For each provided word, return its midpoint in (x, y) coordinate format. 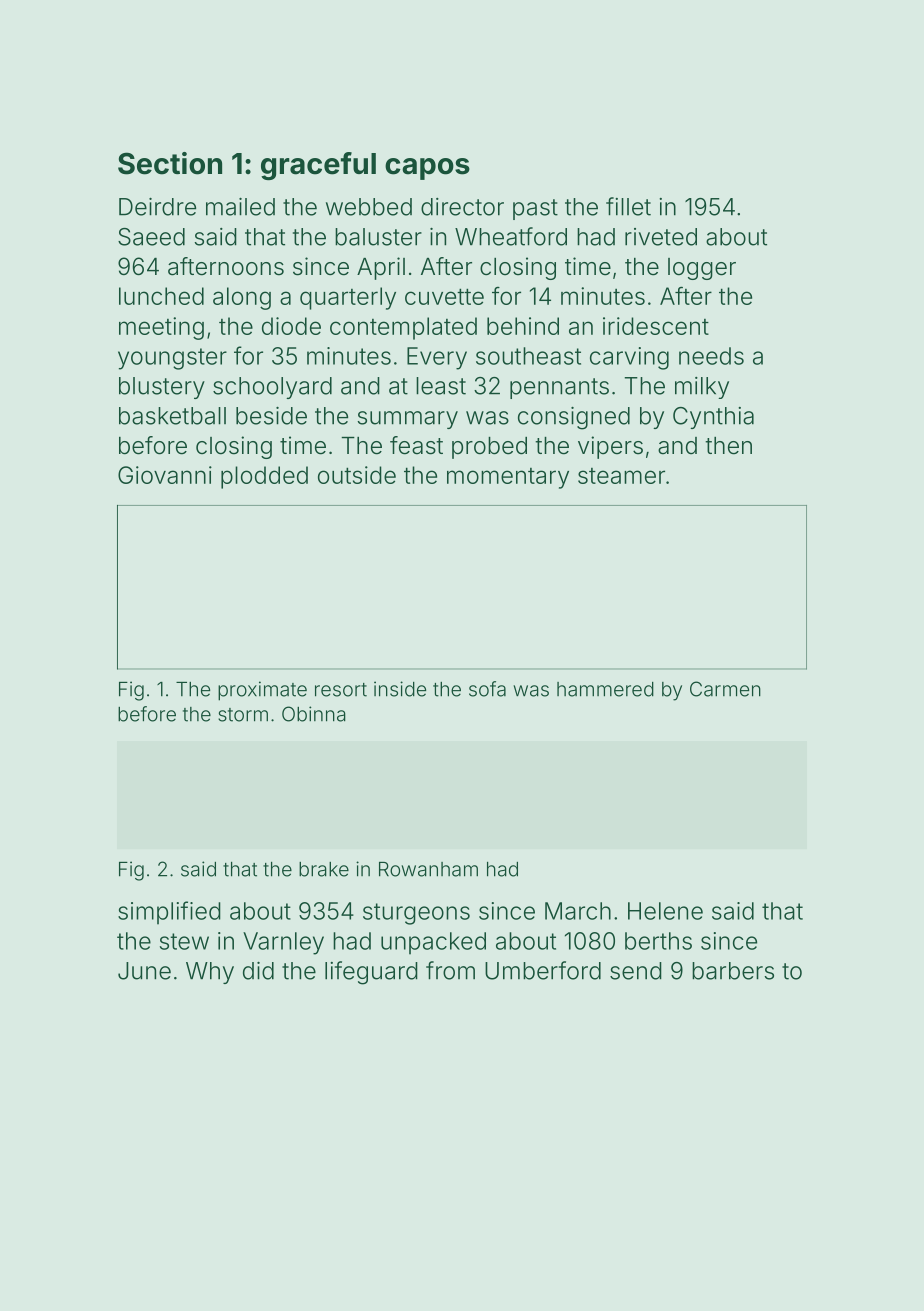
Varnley (283, 943)
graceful (318, 166)
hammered (605, 689)
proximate (262, 691)
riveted (661, 237)
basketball (172, 416)
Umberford (543, 970)
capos (427, 169)
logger (702, 269)
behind (523, 326)
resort (341, 690)
